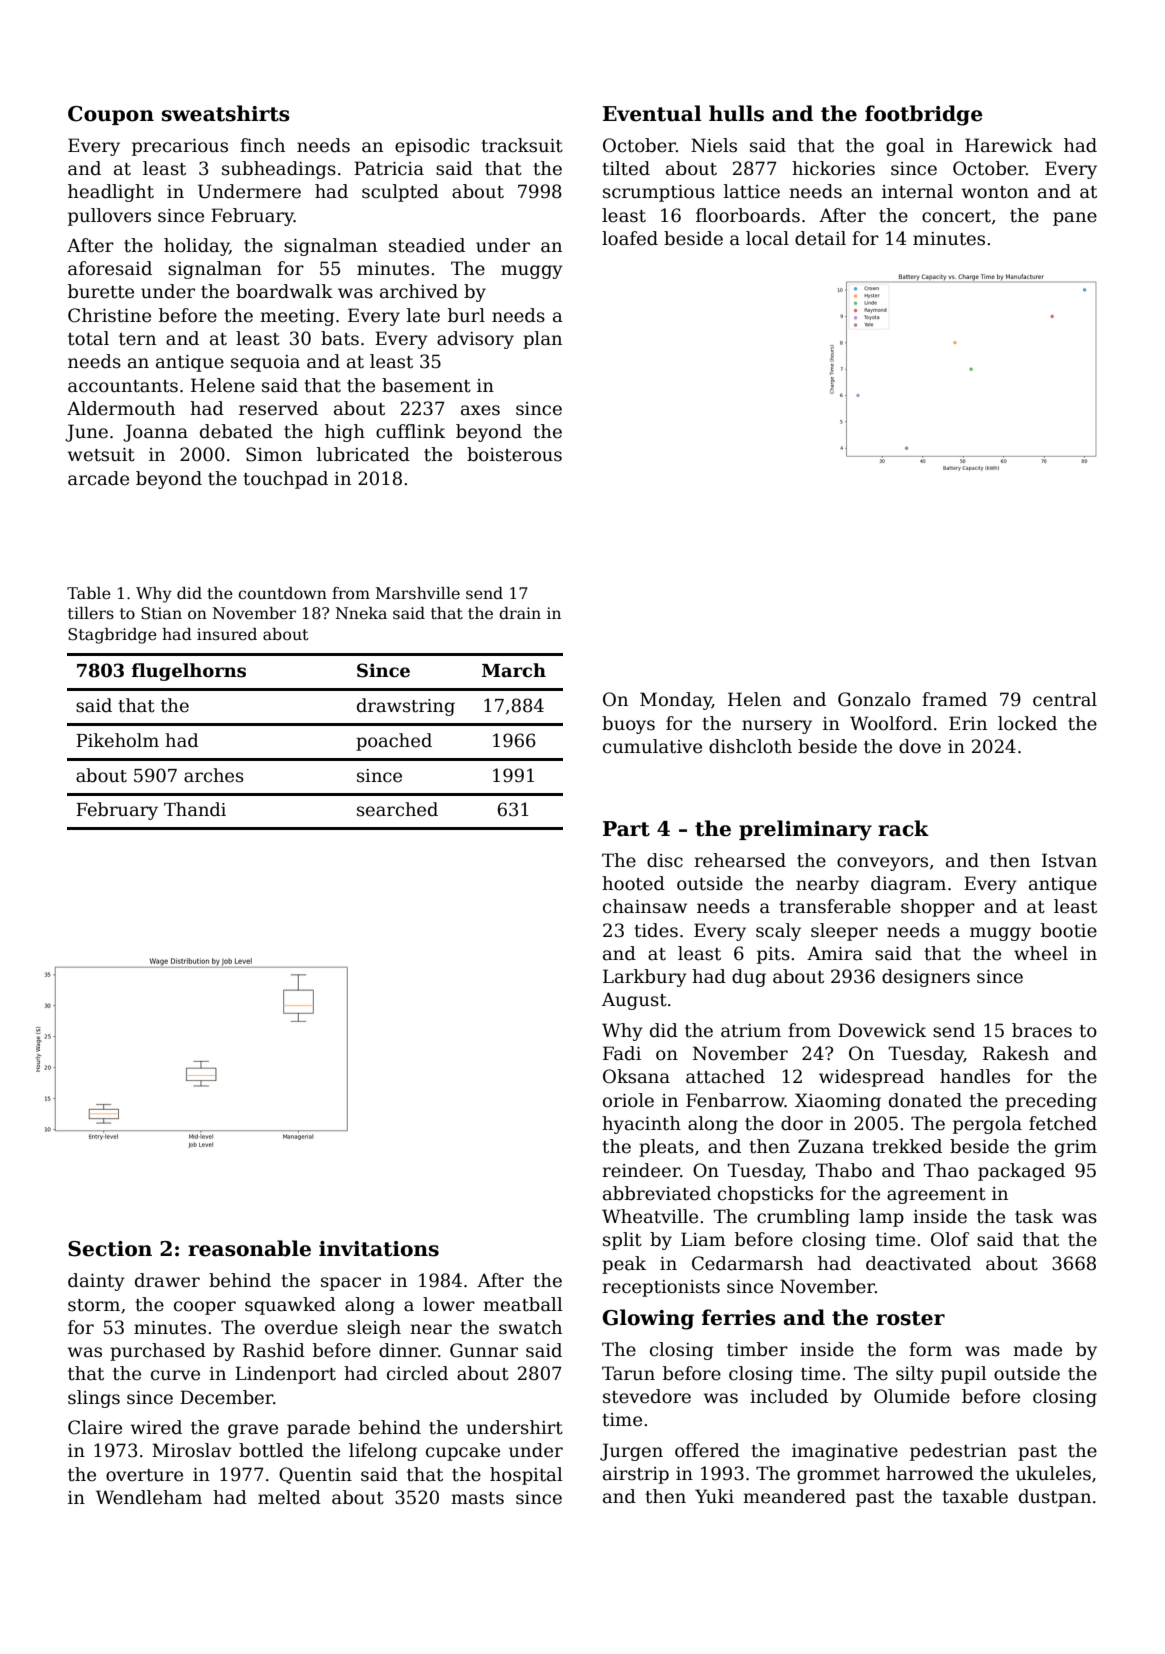  I want to click on reserved, so click(278, 408).
